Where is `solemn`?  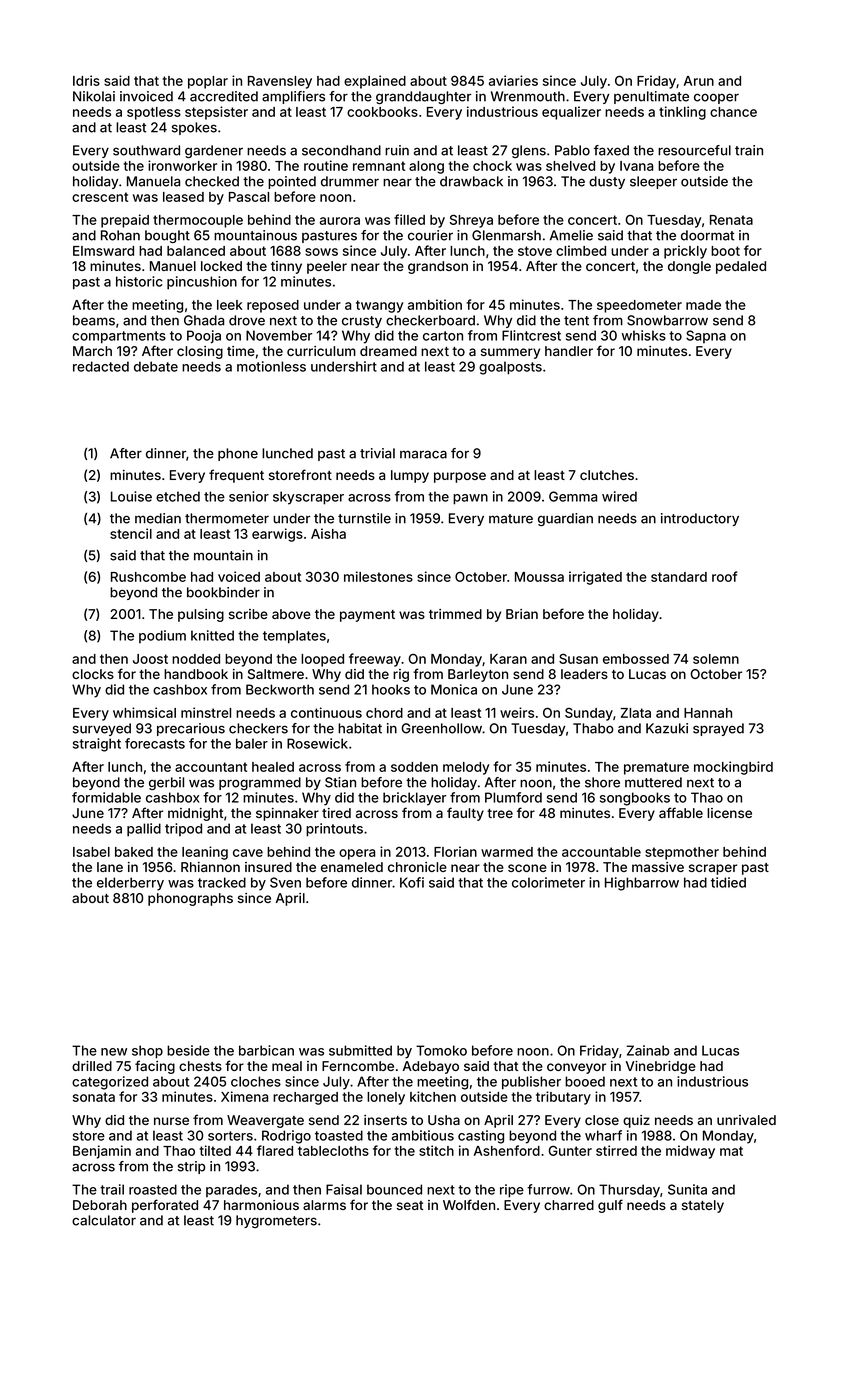 solemn is located at coordinates (716, 659).
